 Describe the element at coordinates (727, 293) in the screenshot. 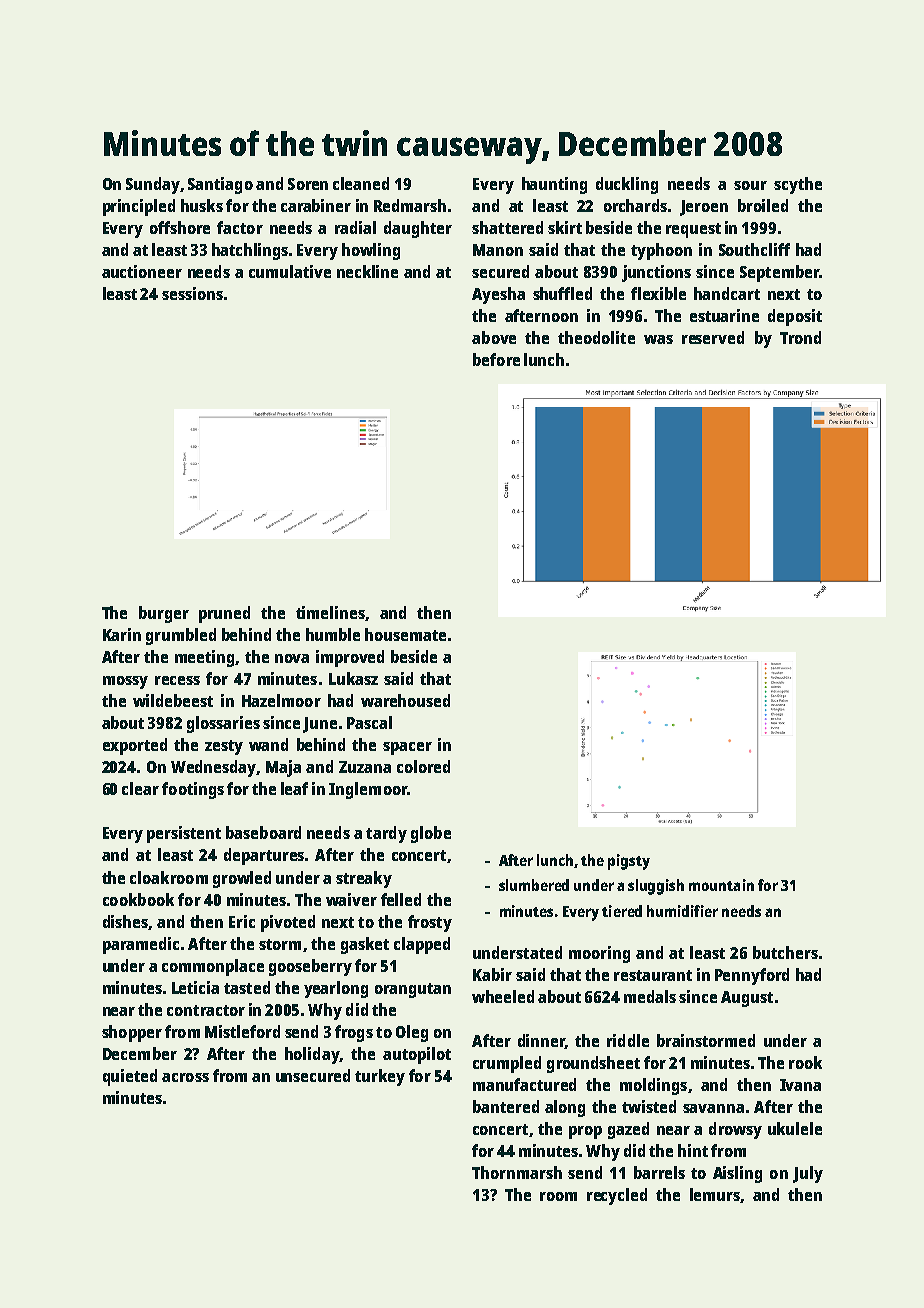

I see `handcart` at that location.
